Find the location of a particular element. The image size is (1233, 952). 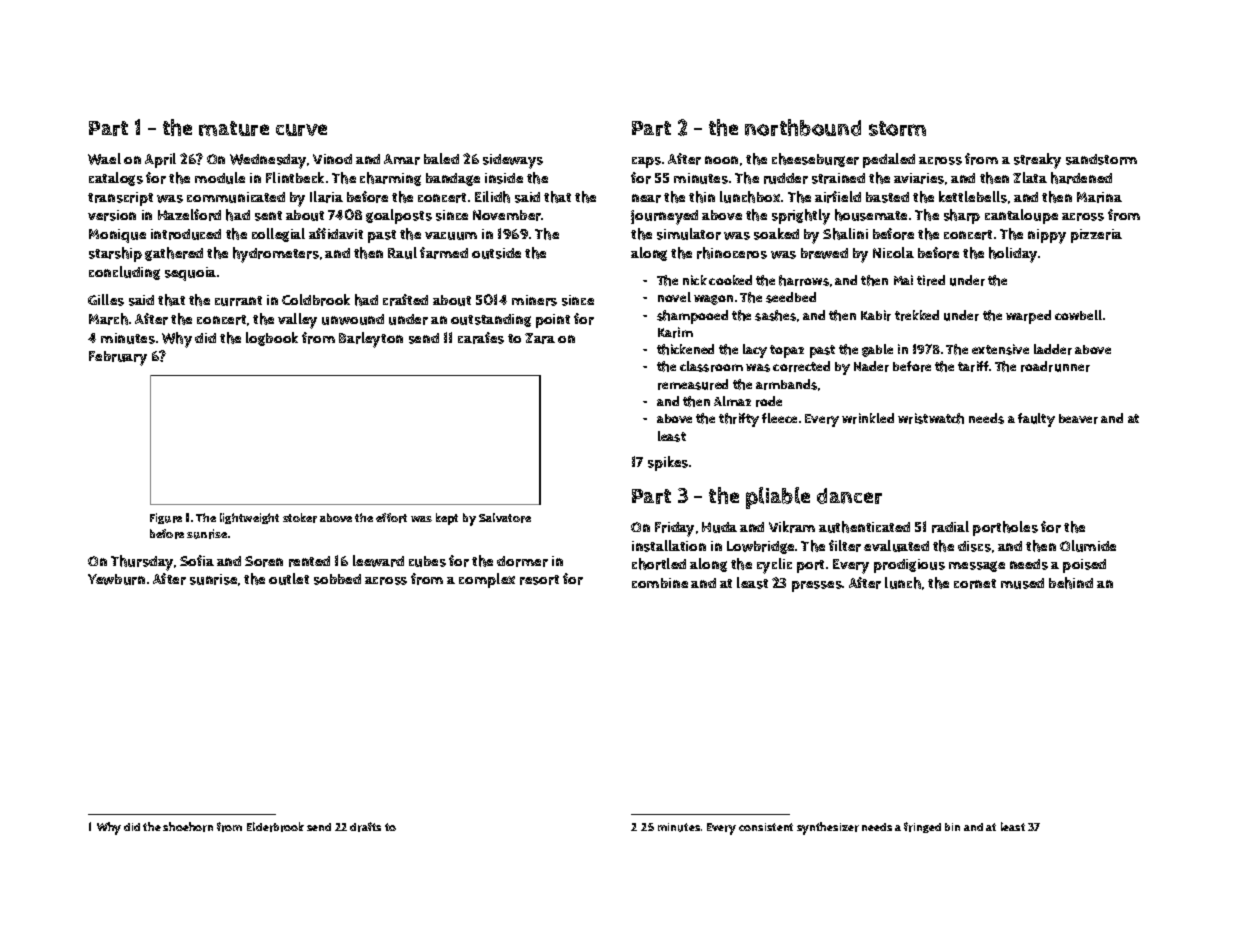

Thursday is located at coordinates (142, 563).
